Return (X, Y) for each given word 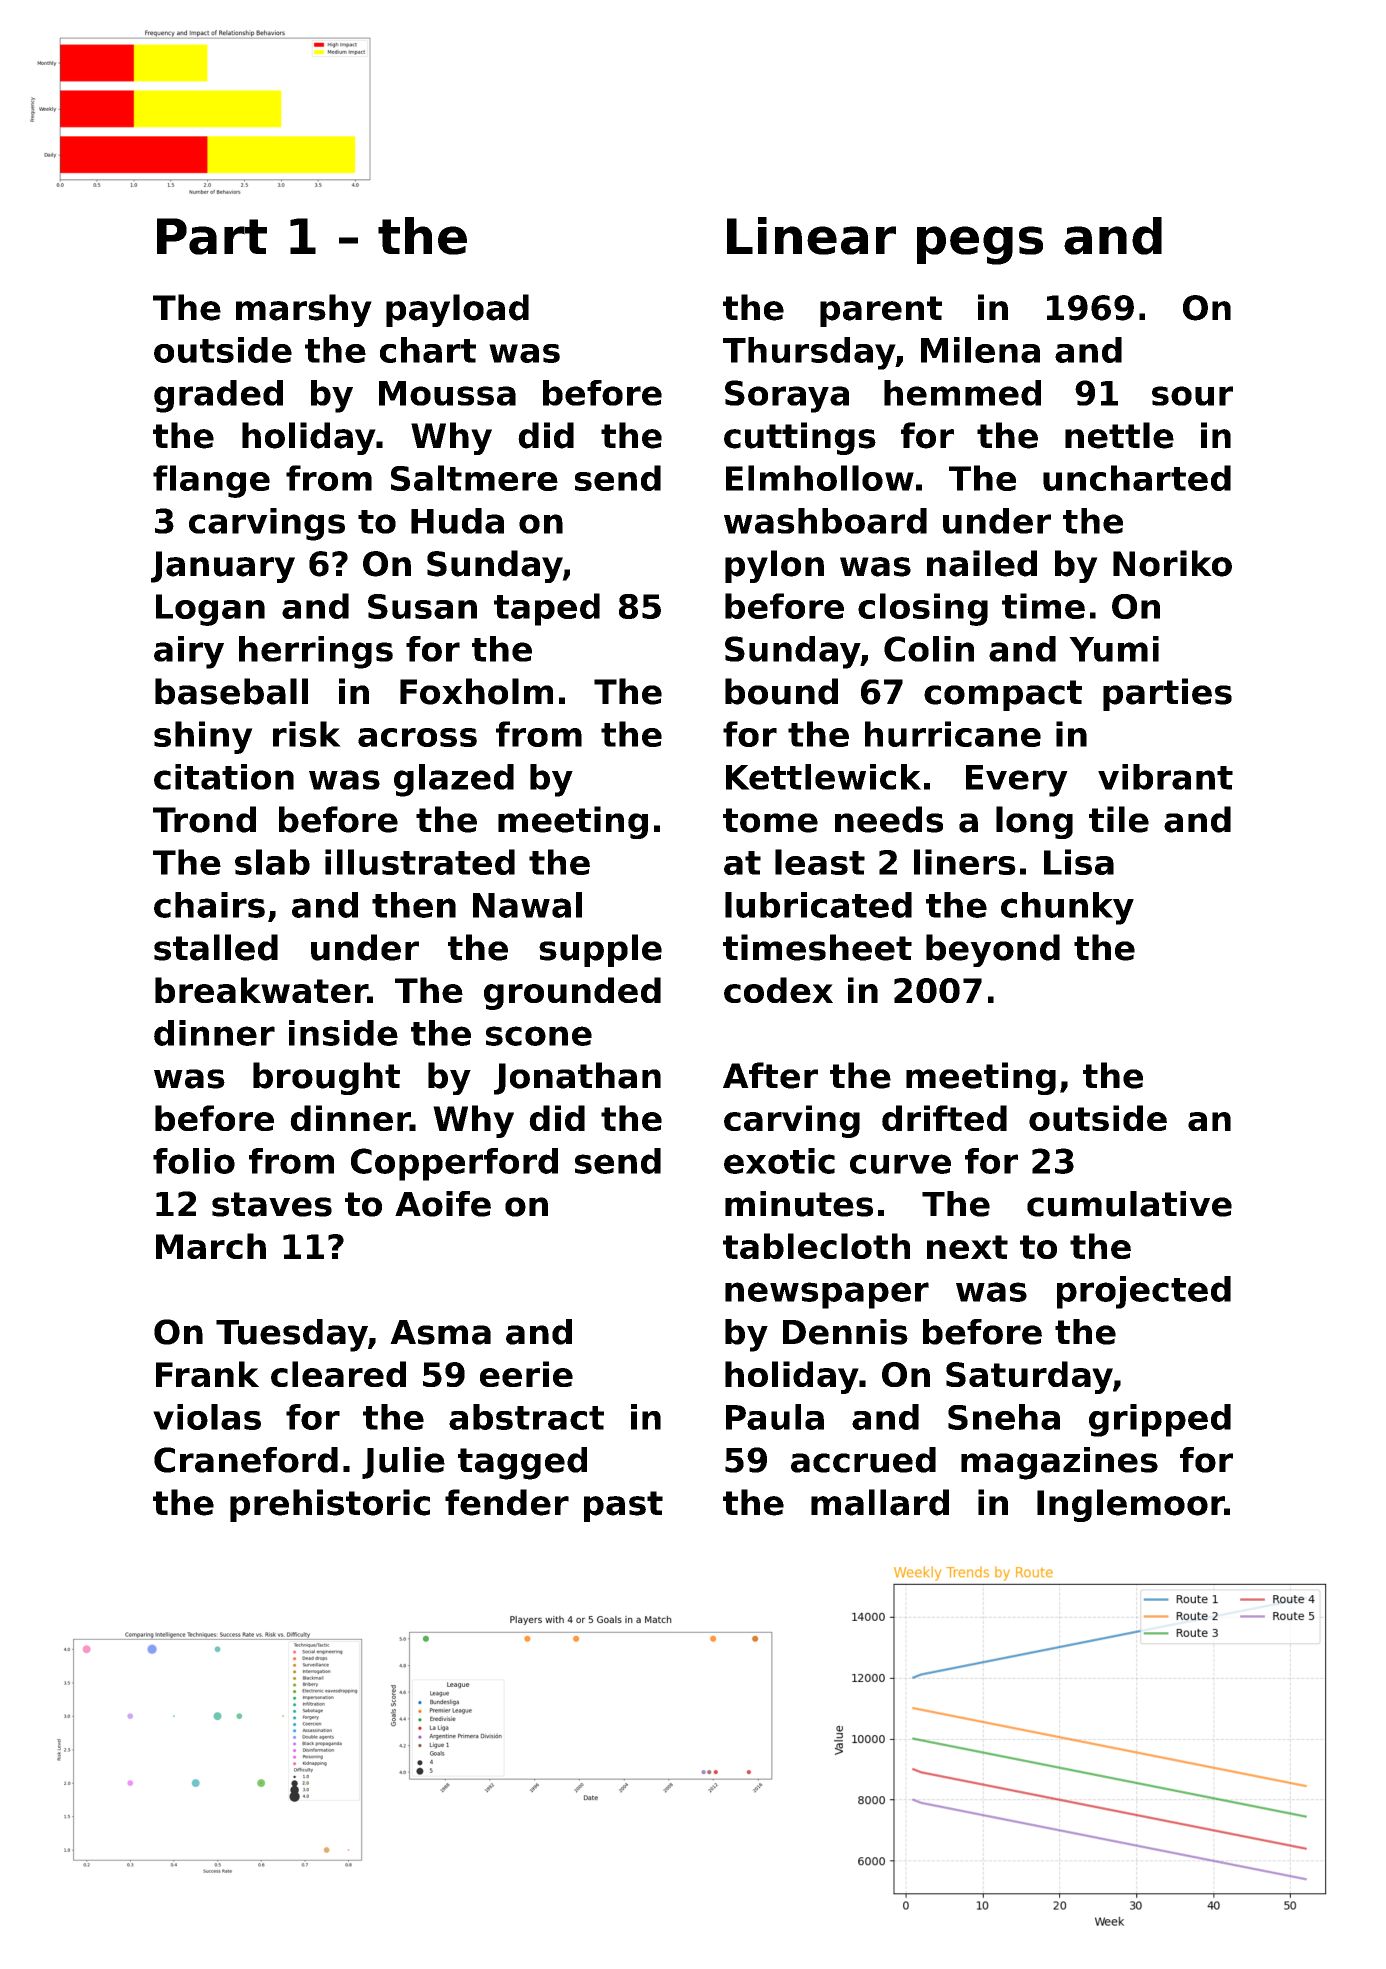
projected (1144, 1292)
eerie (526, 1374)
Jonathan (577, 1078)
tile (1119, 819)
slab (272, 862)
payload (457, 310)
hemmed (962, 393)
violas (207, 1417)
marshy (304, 310)
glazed (454, 780)
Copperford (454, 1164)
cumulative (1129, 1204)
